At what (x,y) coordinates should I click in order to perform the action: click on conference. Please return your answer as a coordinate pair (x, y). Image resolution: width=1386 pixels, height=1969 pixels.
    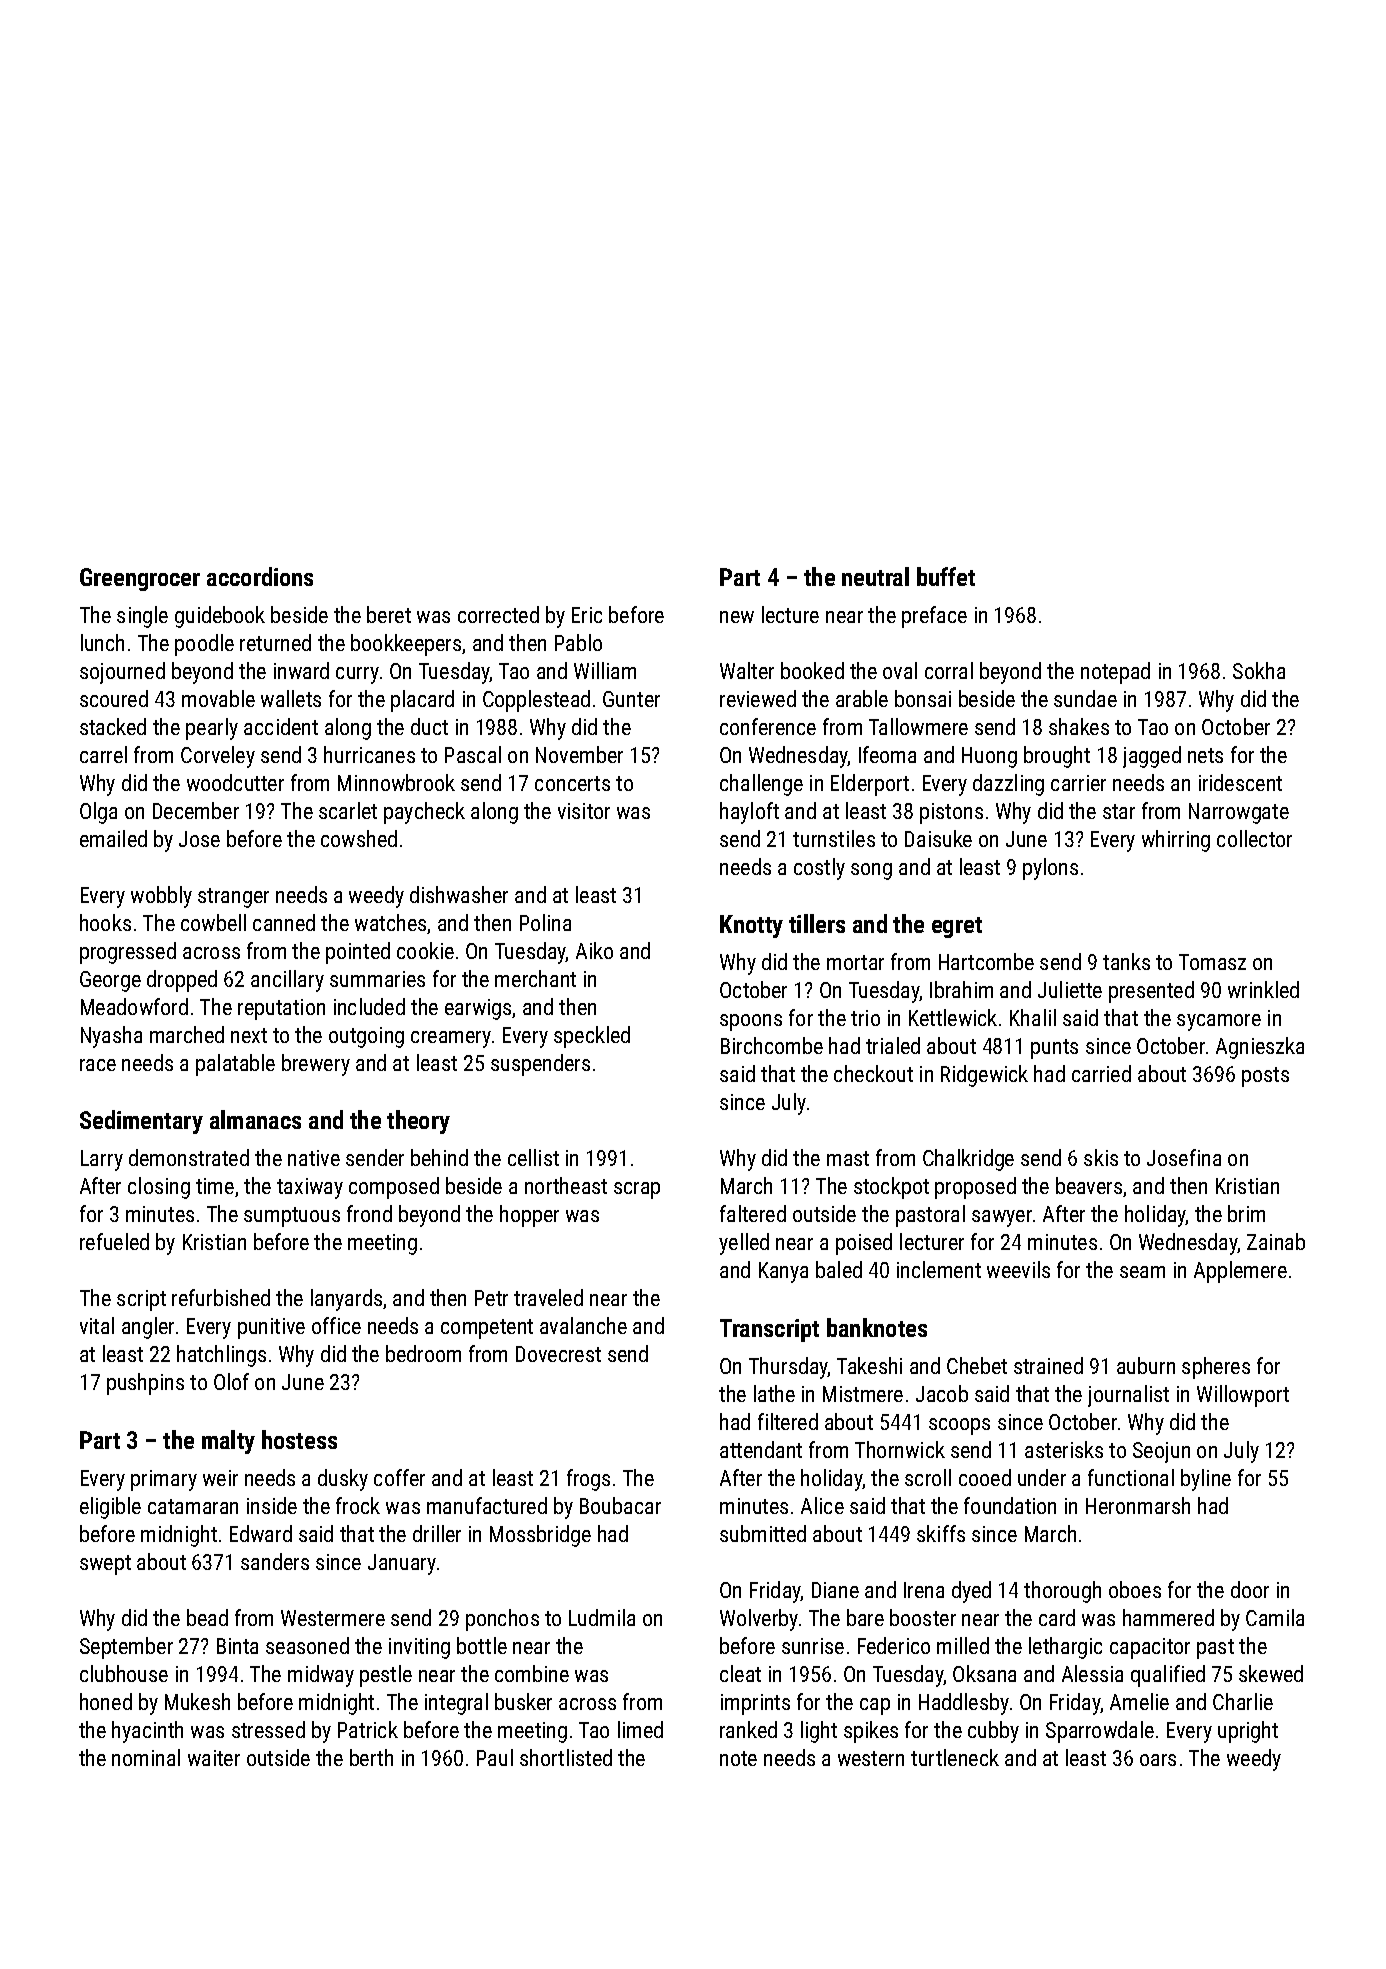
    Looking at the image, I should click on (768, 726).
